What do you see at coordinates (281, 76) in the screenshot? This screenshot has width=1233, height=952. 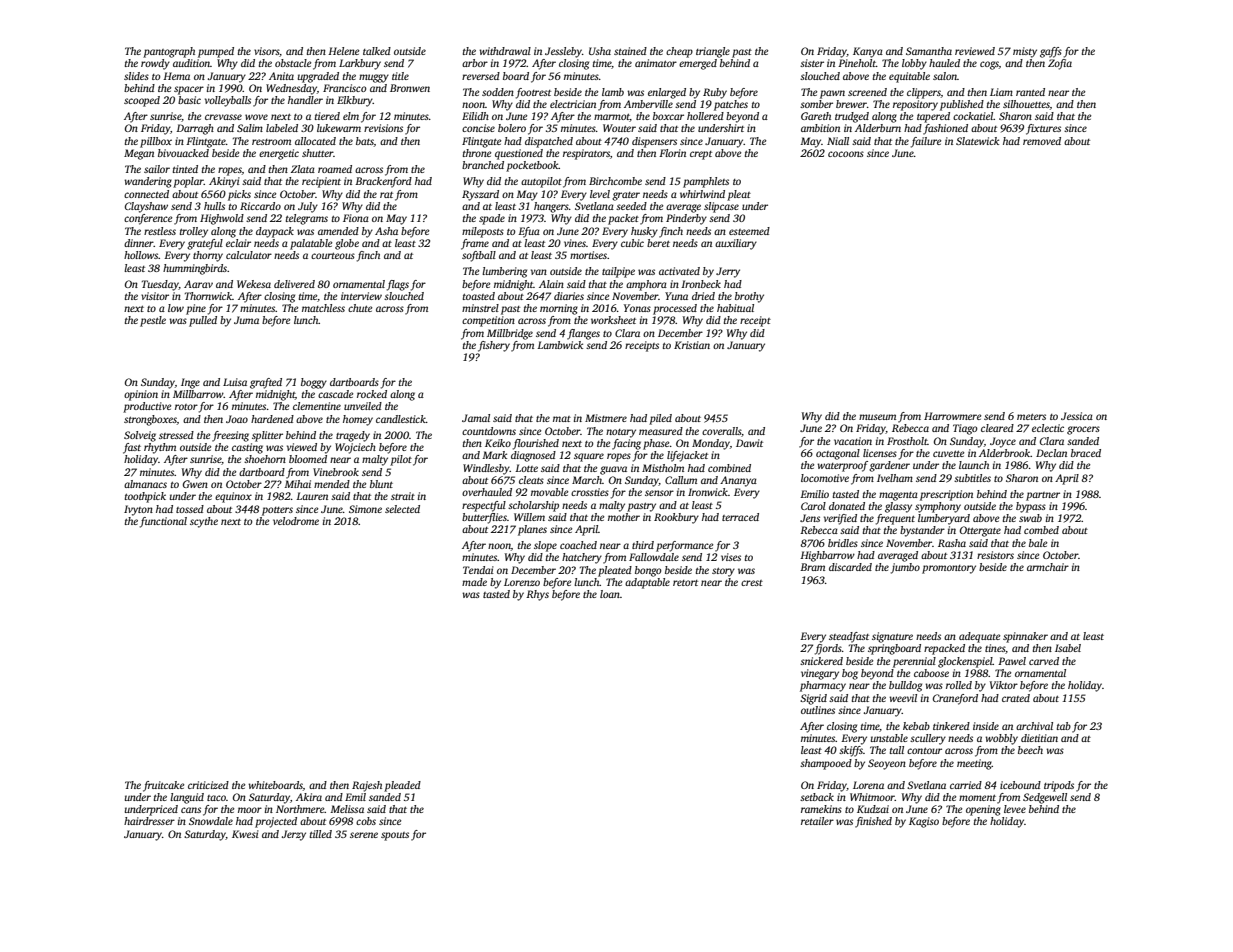 I see `Anita` at bounding box center [281, 76].
